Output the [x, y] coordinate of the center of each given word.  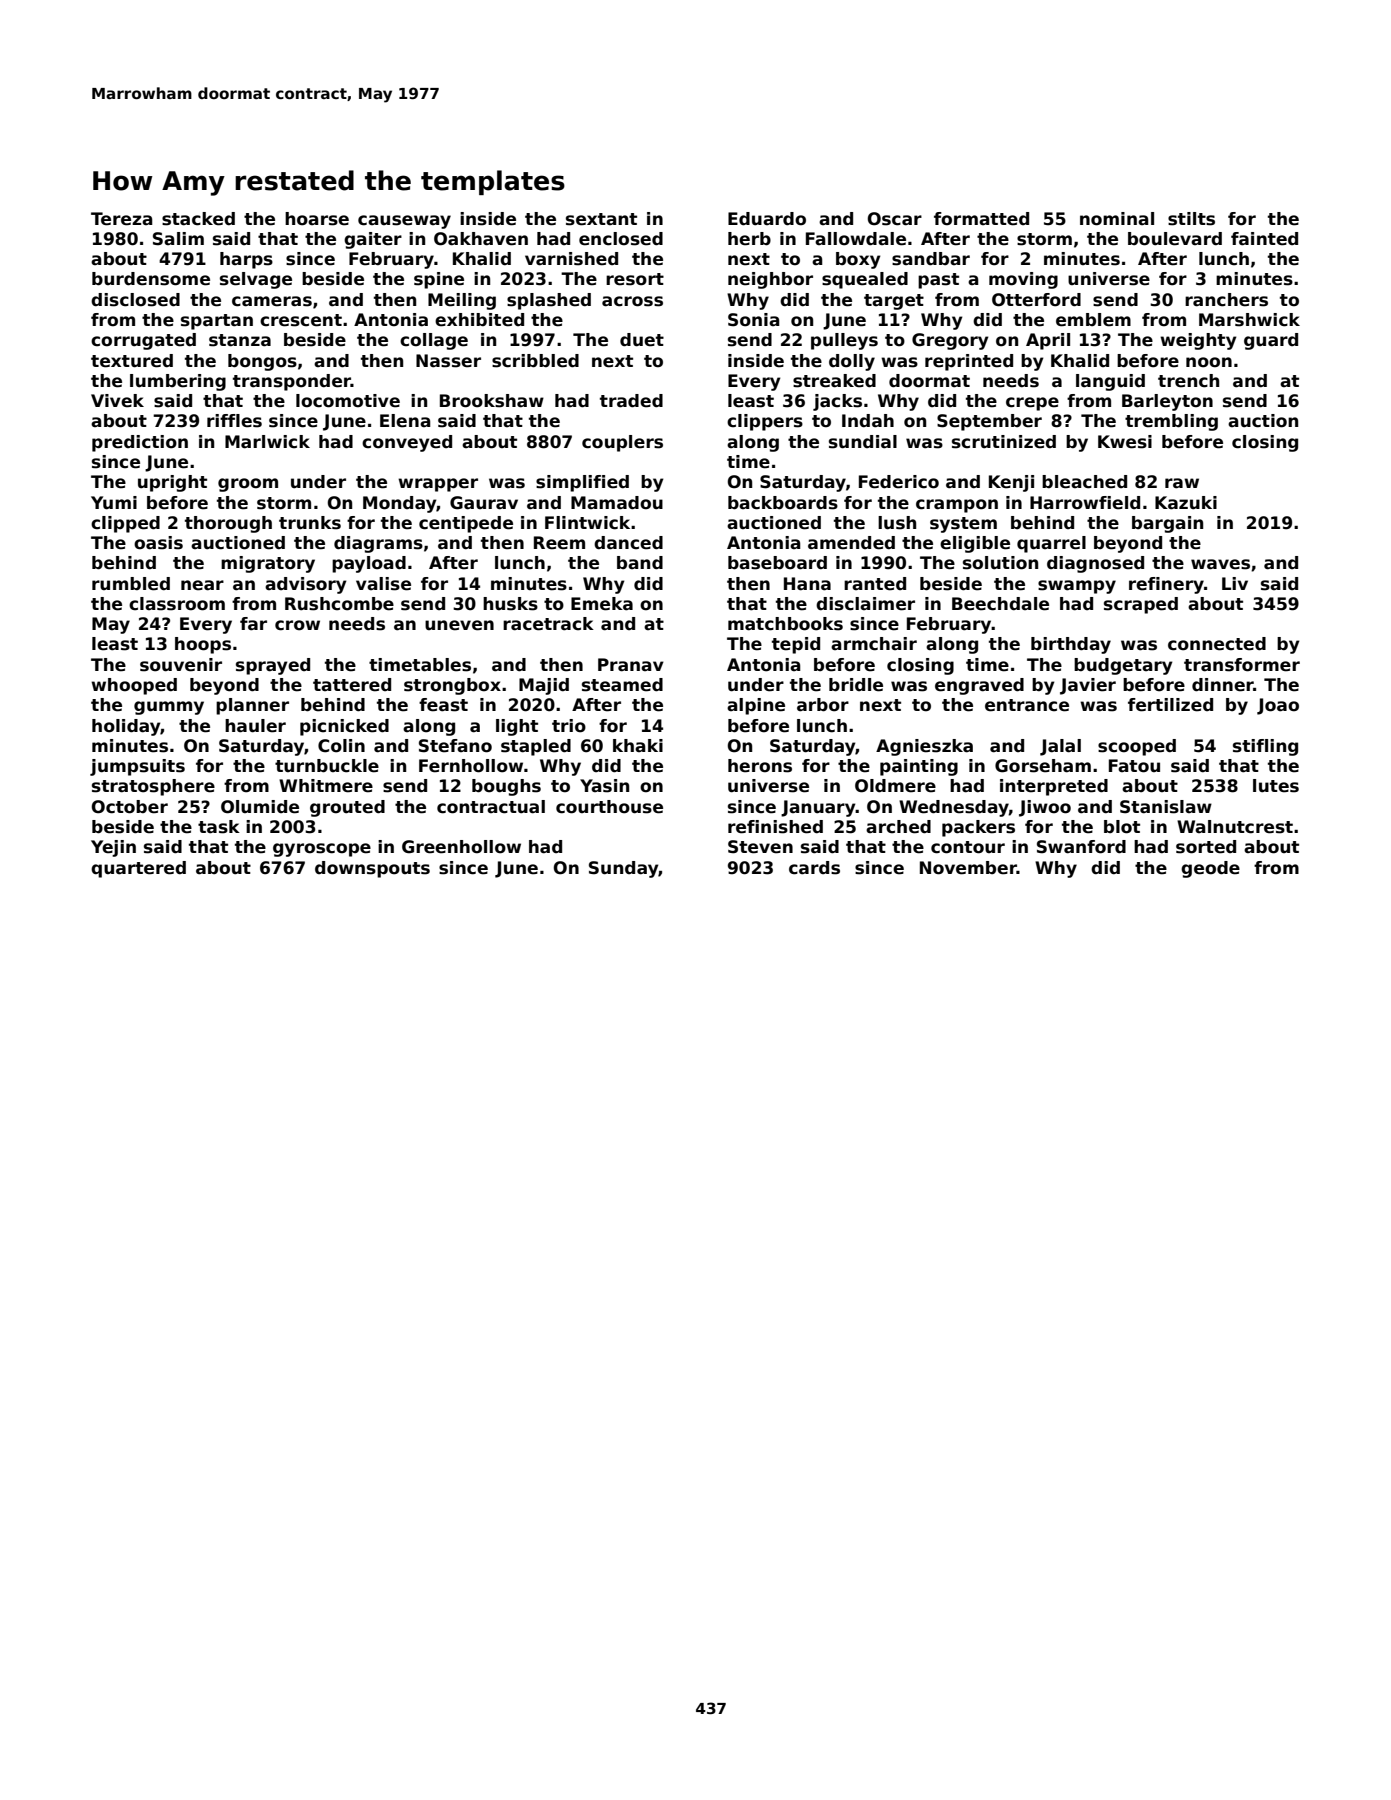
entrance [1027, 705]
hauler [255, 726]
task [219, 827]
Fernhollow [471, 766]
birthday [1071, 645]
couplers [622, 443]
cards [814, 868]
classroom [177, 604]
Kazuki [1186, 503]
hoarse [317, 219]
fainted [1264, 239]
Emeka [602, 604]
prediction [140, 443]
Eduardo [767, 219]
